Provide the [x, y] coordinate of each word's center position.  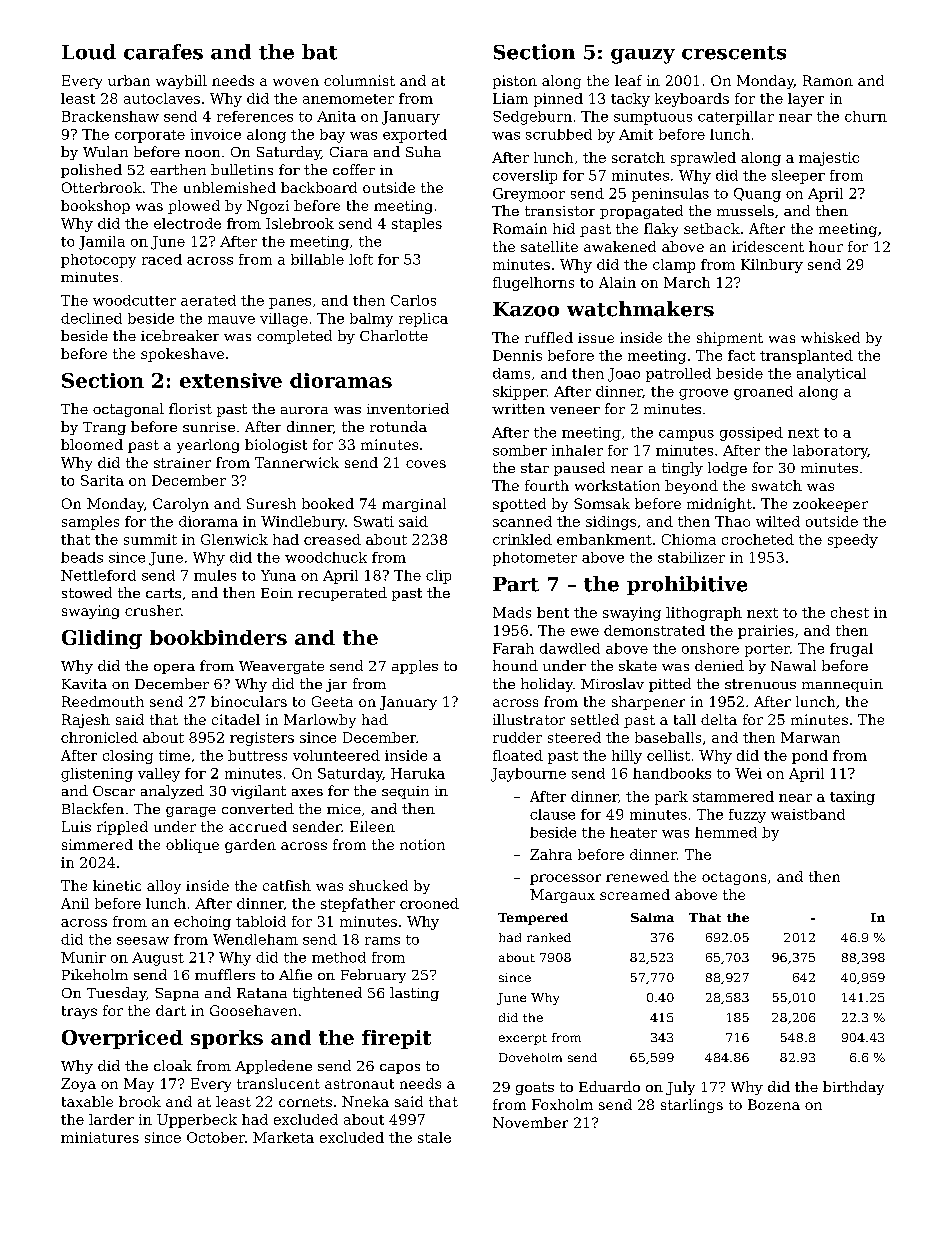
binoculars [249, 701]
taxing [852, 798]
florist [190, 408]
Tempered [533, 919]
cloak [173, 1065]
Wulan [105, 151]
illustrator [529, 719]
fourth [547, 485]
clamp [674, 266]
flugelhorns [533, 284]
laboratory [830, 452]
